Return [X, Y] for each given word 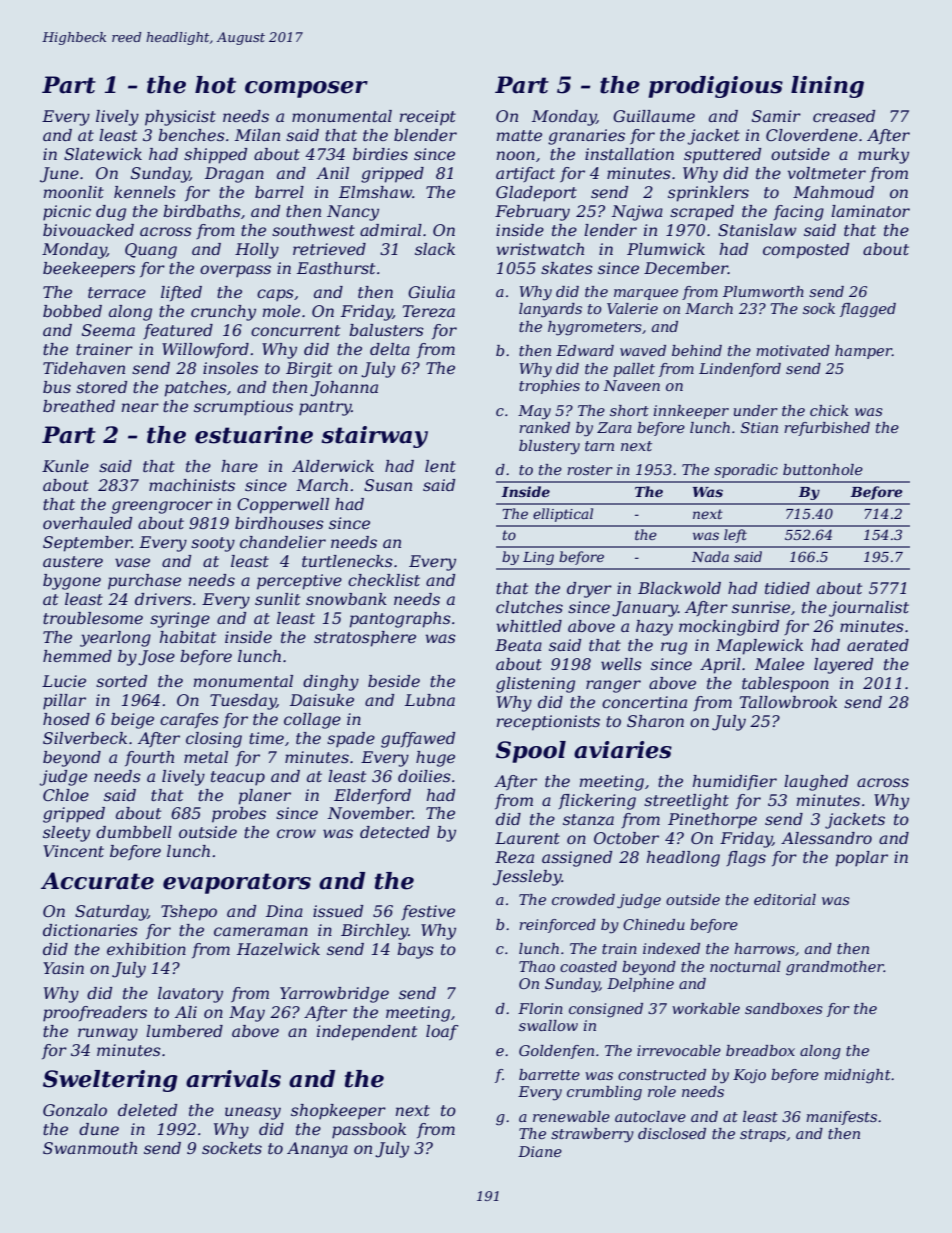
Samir [776, 116]
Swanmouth [90, 1148]
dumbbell [134, 832]
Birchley [374, 932]
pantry [325, 408]
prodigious [715, 87]
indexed [671, 948]
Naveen [632, 385]
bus [57, 387]
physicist [180, 118]
